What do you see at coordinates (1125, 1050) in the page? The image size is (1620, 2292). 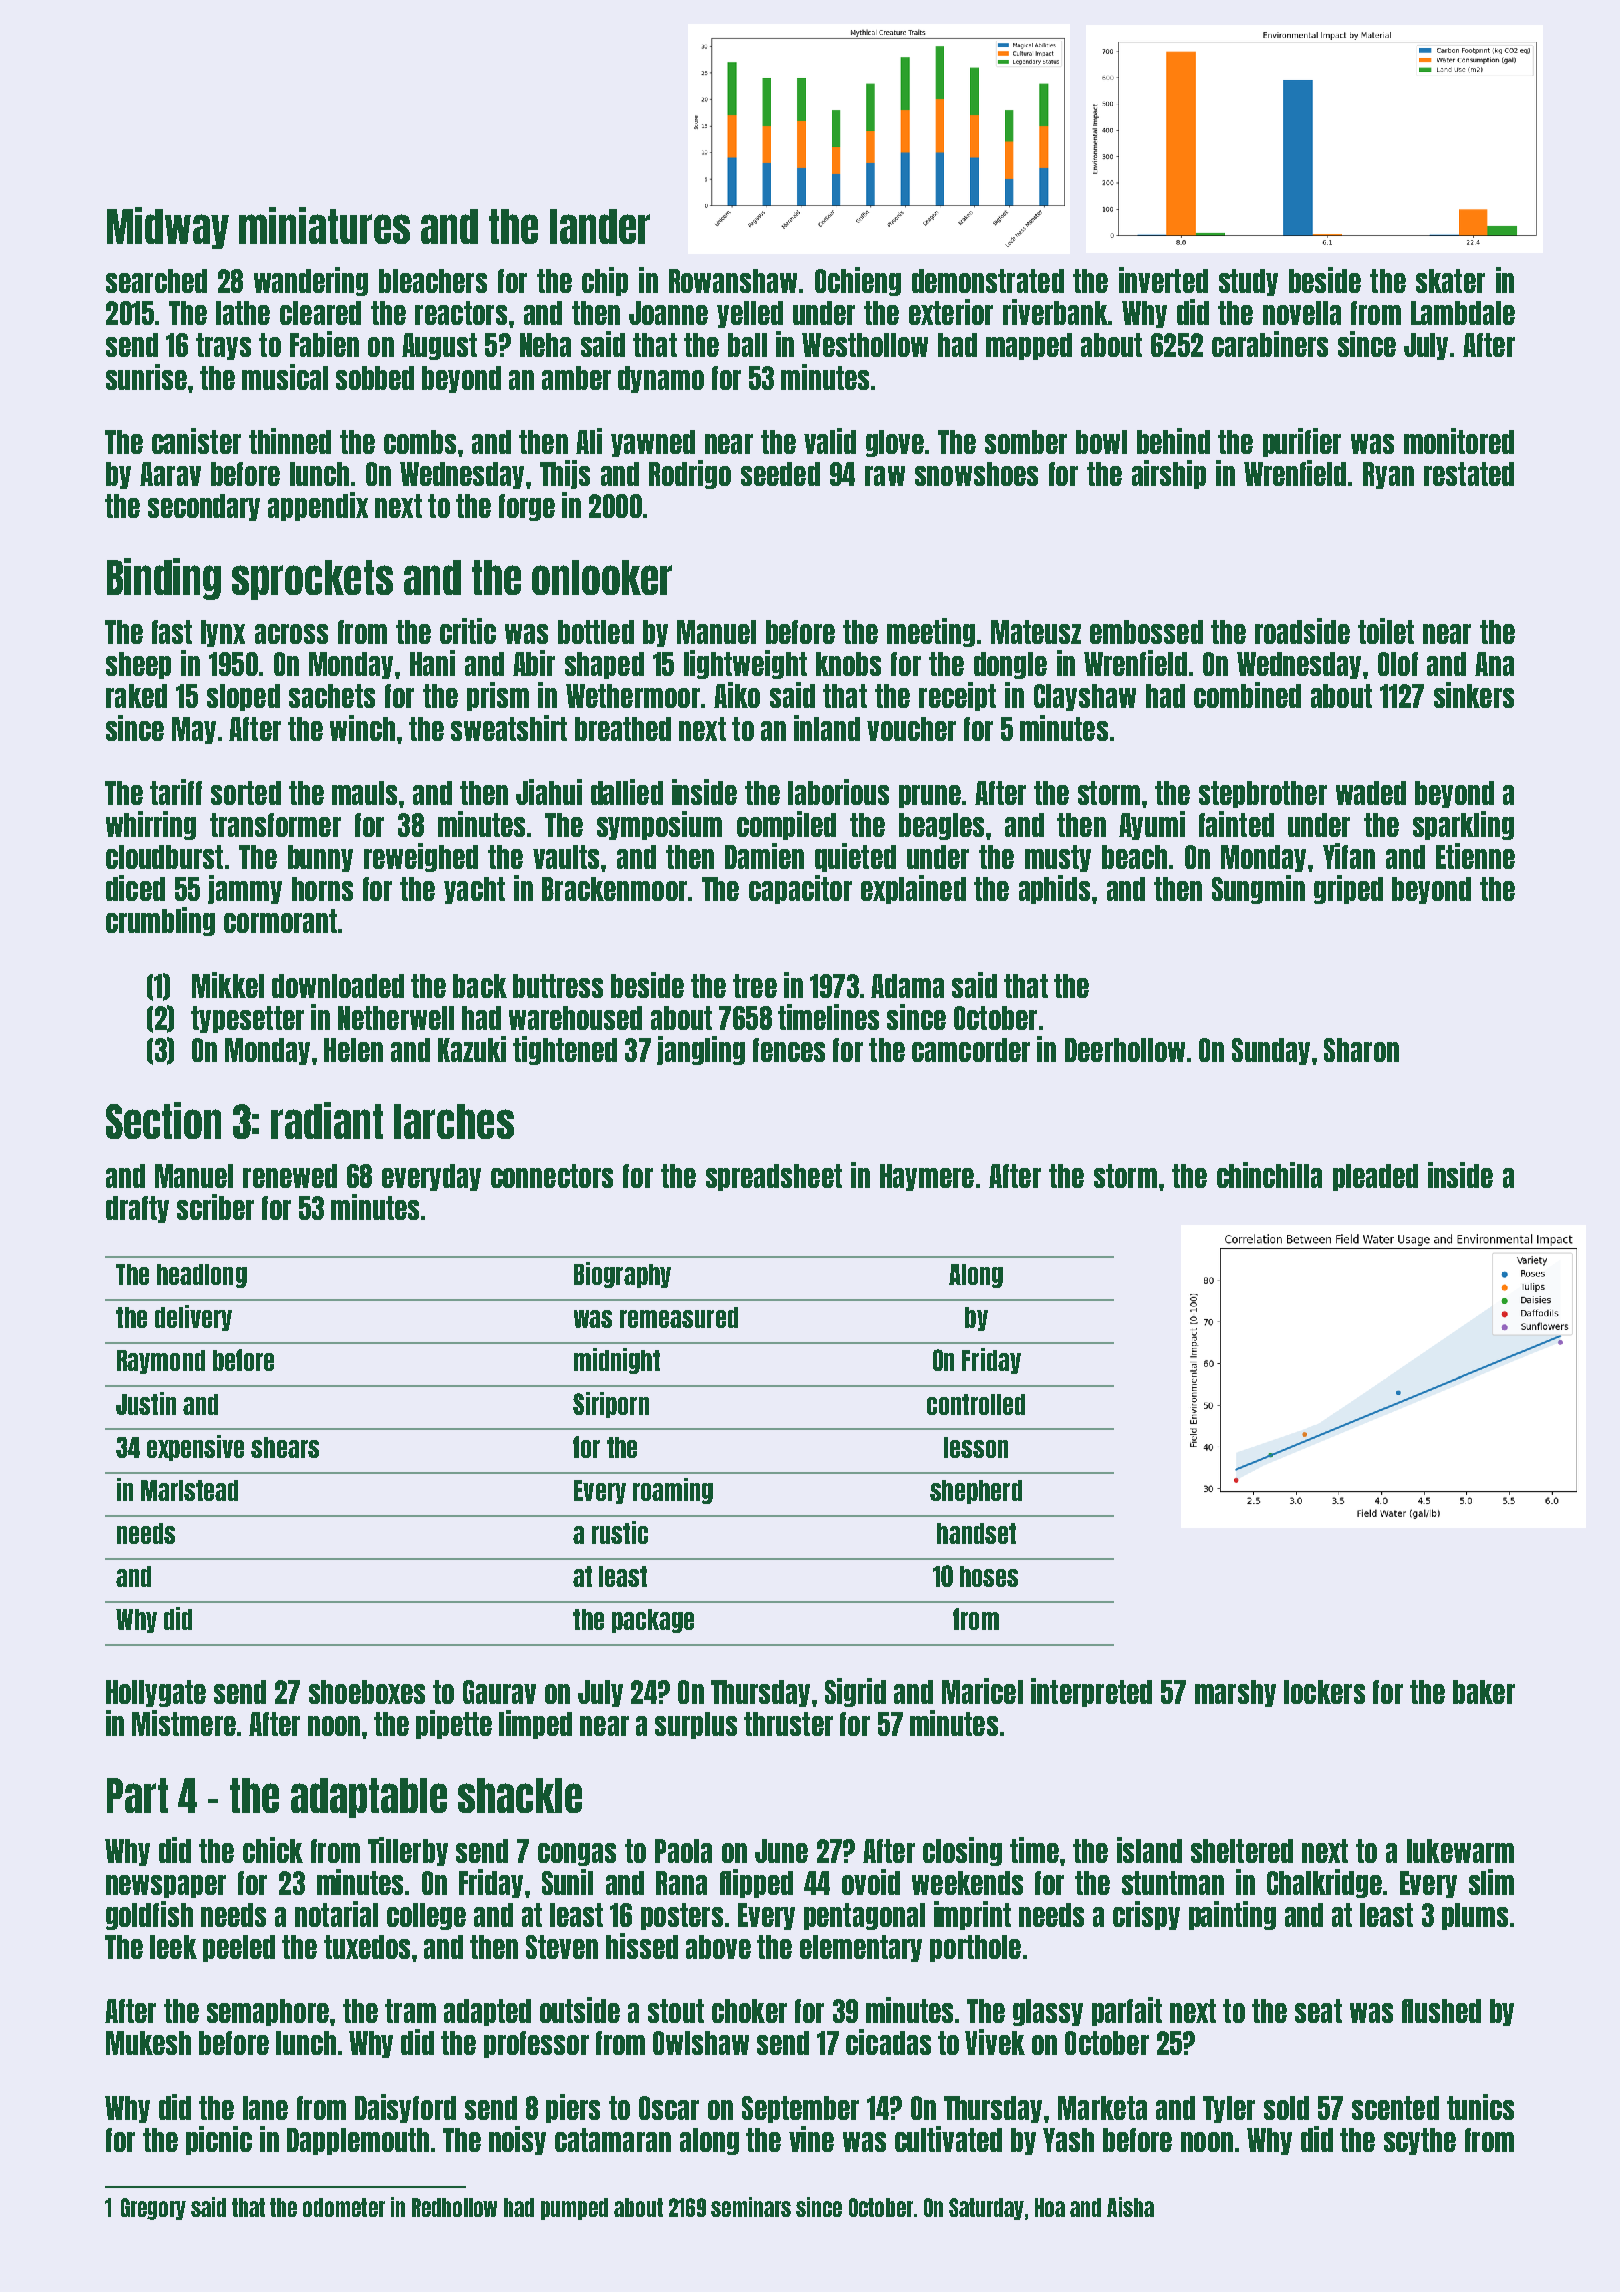 I see `Deerhollow` at bounding box center [1125, 1050].
